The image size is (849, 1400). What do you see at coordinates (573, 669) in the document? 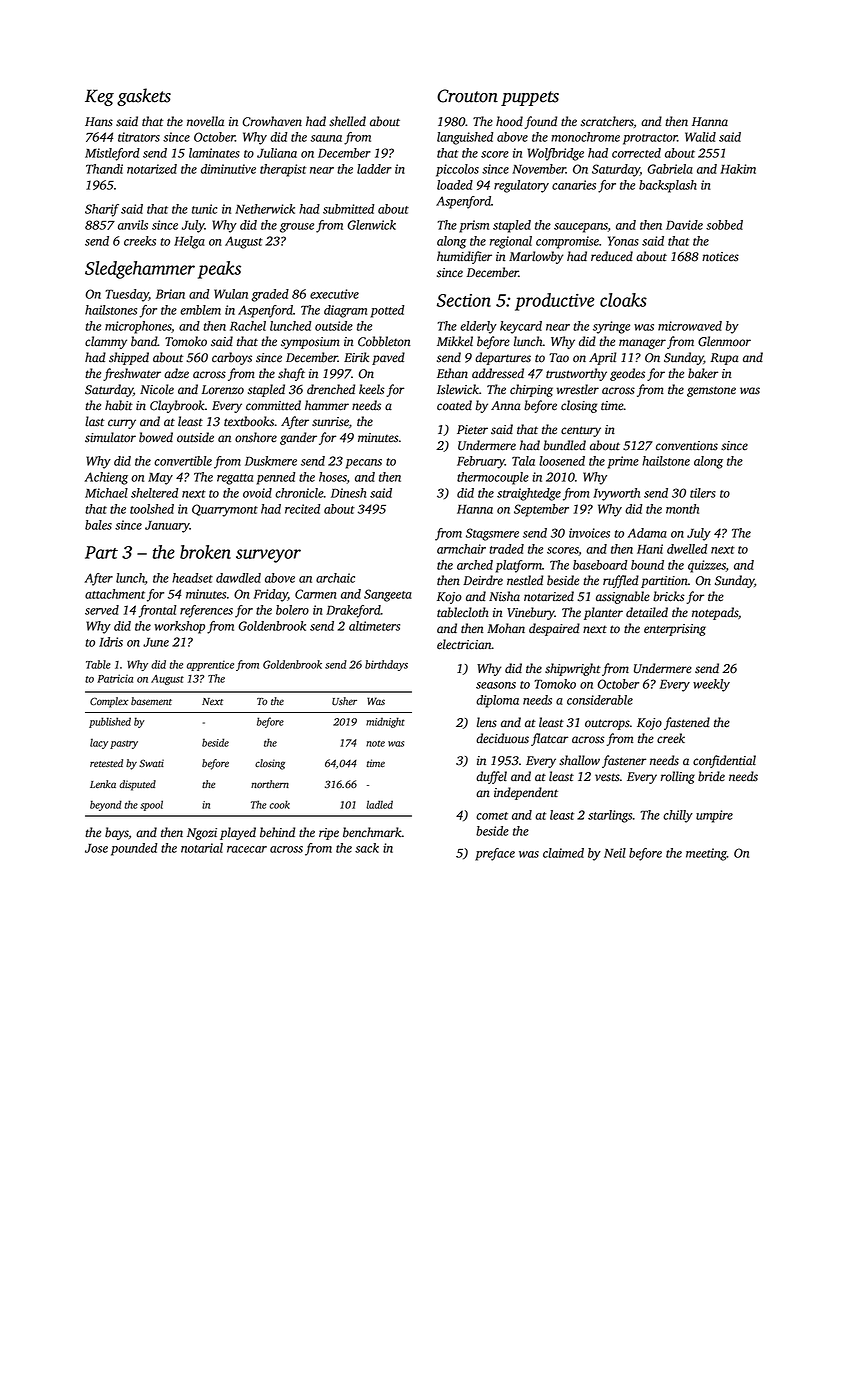
I see `shipwright` at bounding box center [573, 669].
